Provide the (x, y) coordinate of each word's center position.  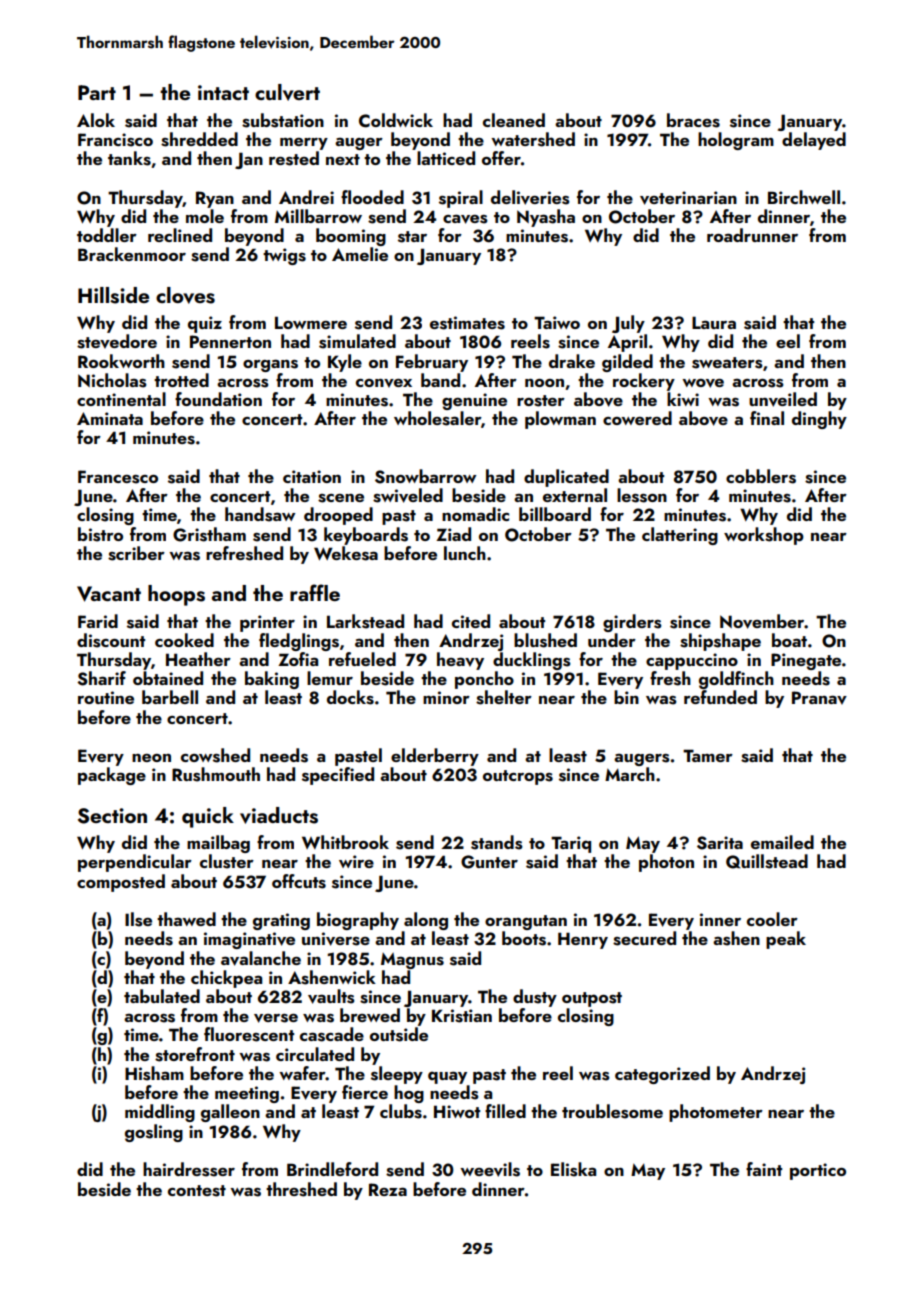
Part (97, 92)
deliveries (530, 197)
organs (270, 365)
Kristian (462, 1016)
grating (281, 921)
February (432, 363)
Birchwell (804, 197)
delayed (814, 141)
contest (197, 1191)
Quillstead (767, 861)
